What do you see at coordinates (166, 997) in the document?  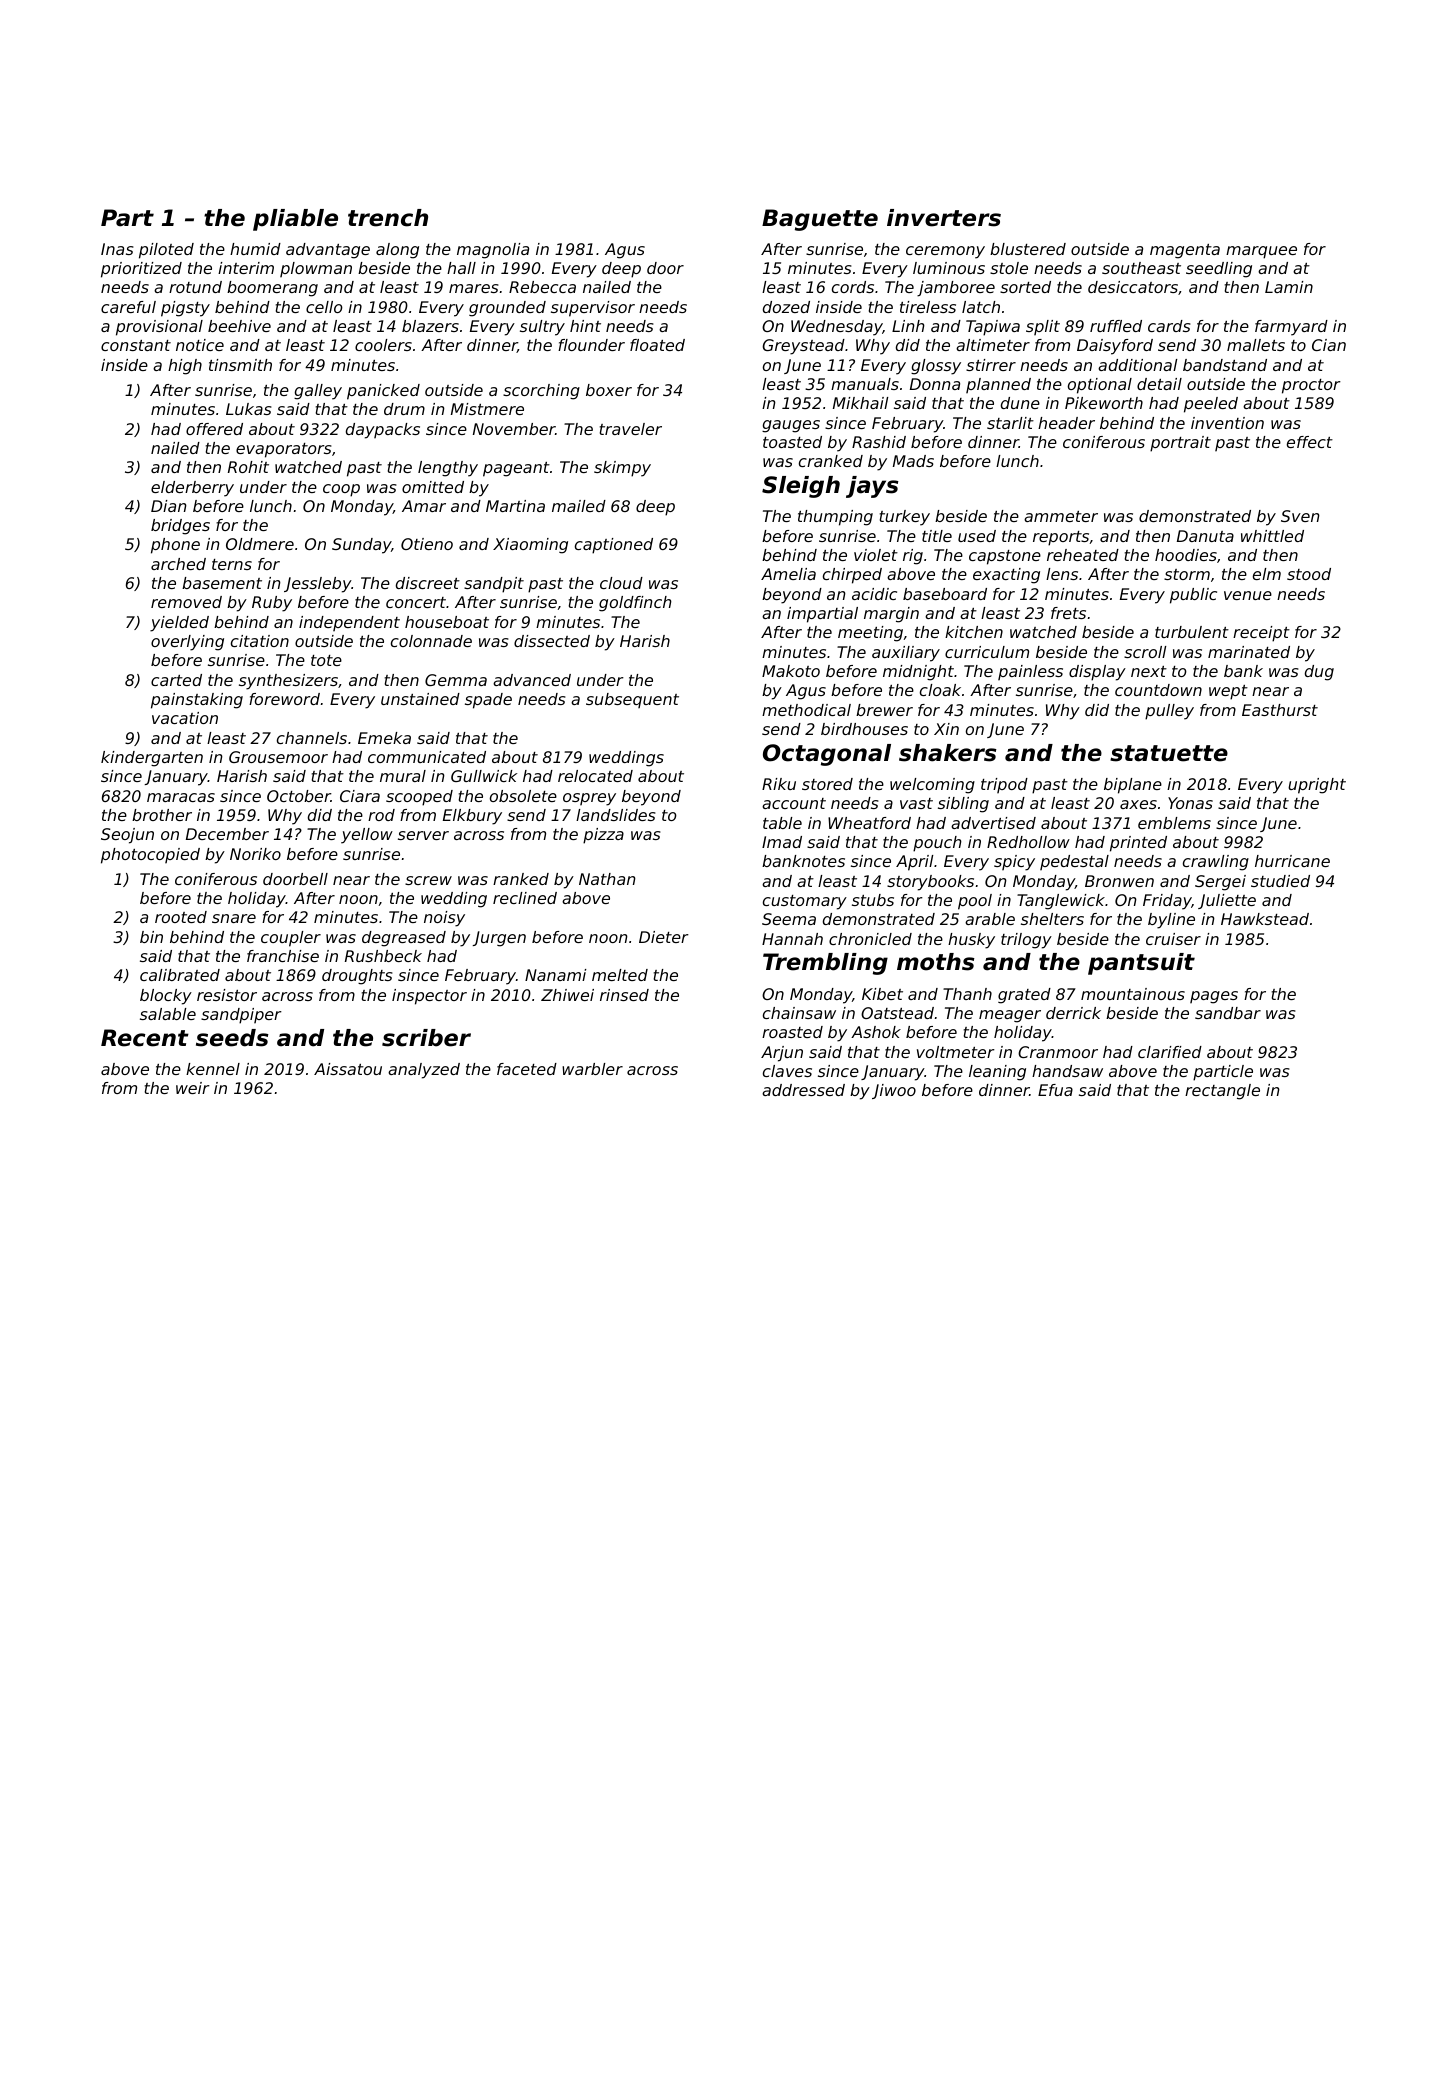 I see `blocky` at bounding box center [166, 997].
